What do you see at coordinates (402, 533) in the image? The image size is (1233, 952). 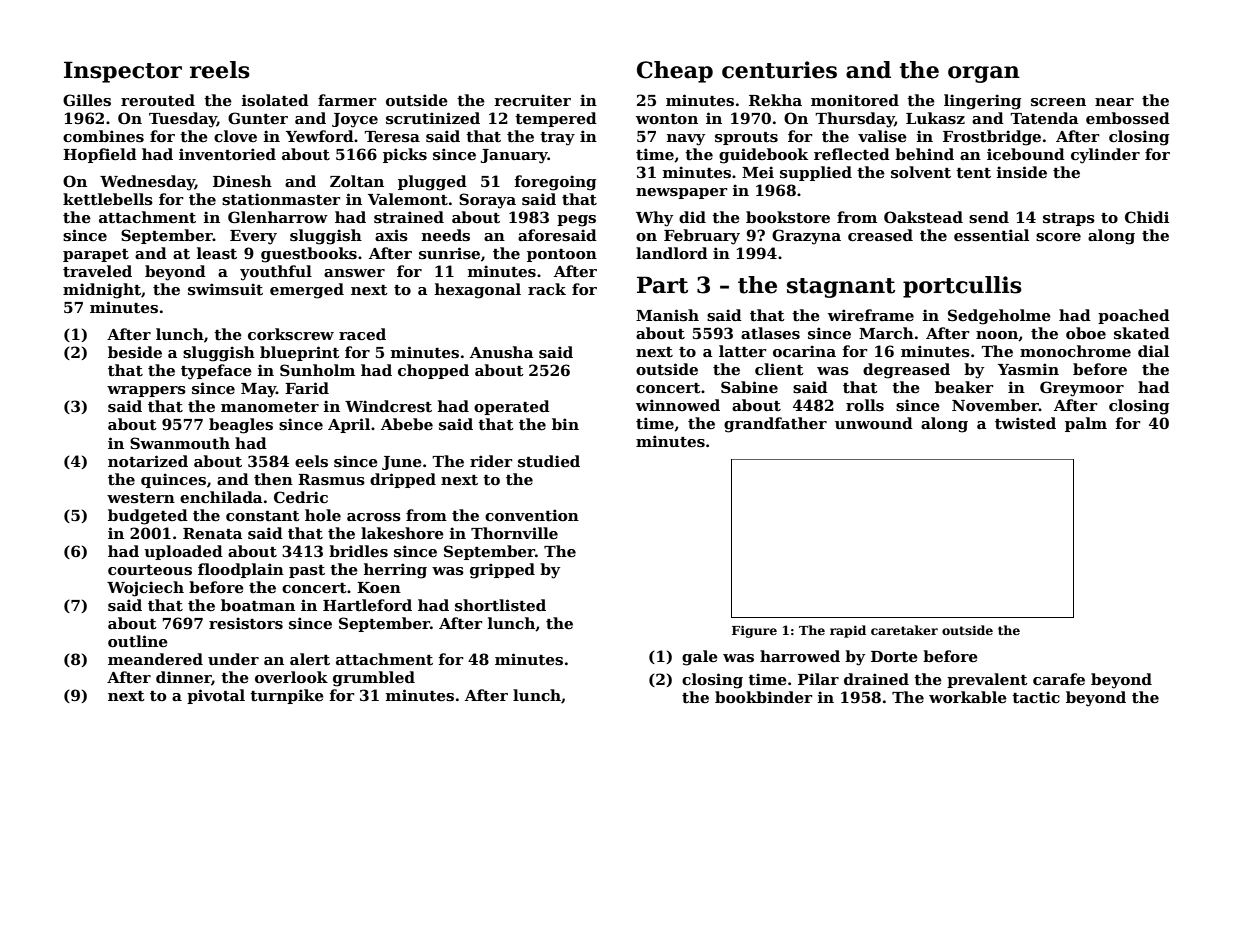 I see `lakeshore` at bounding box center [402, 533].
